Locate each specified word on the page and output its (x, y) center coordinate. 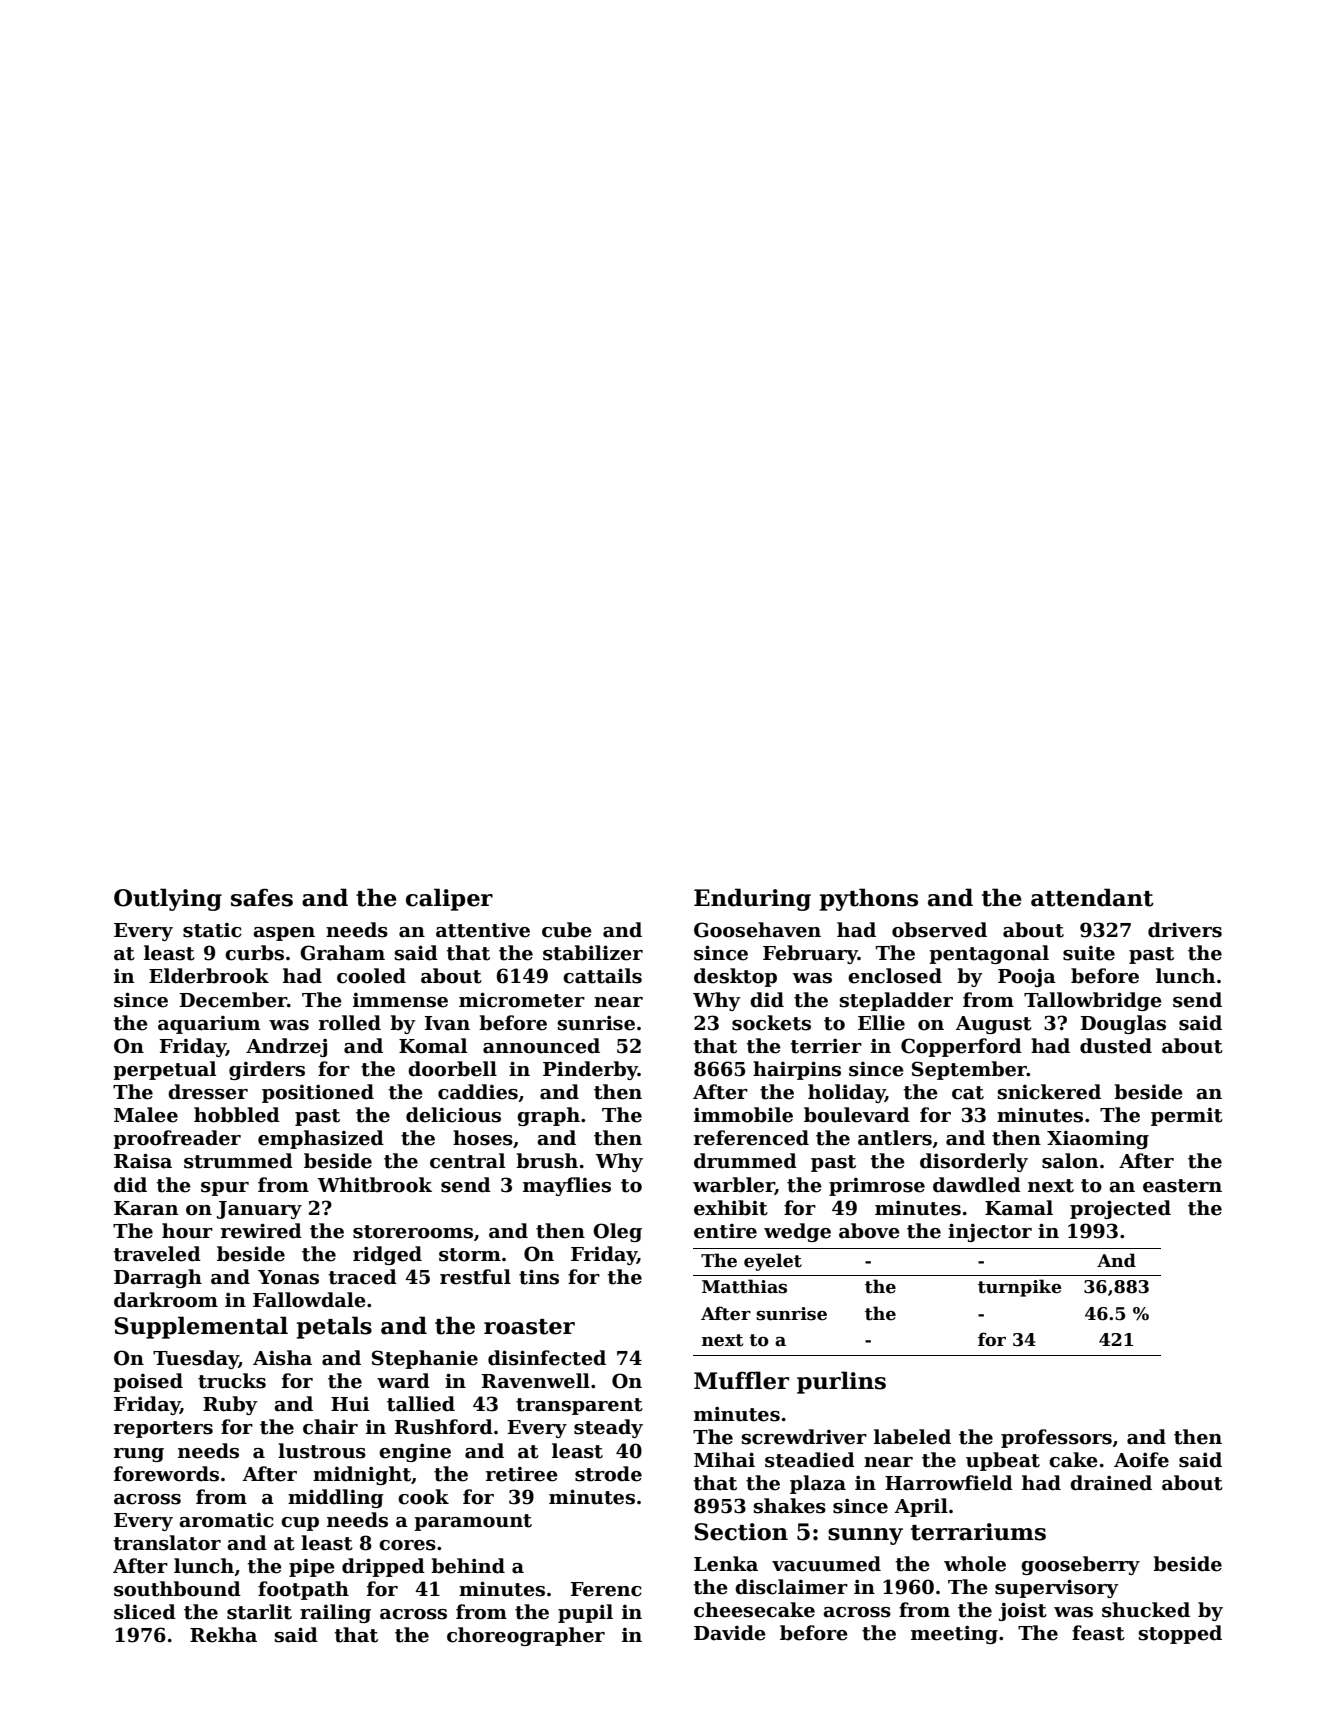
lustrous (322, 1451)
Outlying (168, 899)
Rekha (223, 1635)
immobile (743, 1115)
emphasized (321, 1139)
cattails (602, 976)
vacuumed (826, 1564)
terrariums (978, 1532)
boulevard (857, 1115)
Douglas (1123, 1024)
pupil (585, 1613)
